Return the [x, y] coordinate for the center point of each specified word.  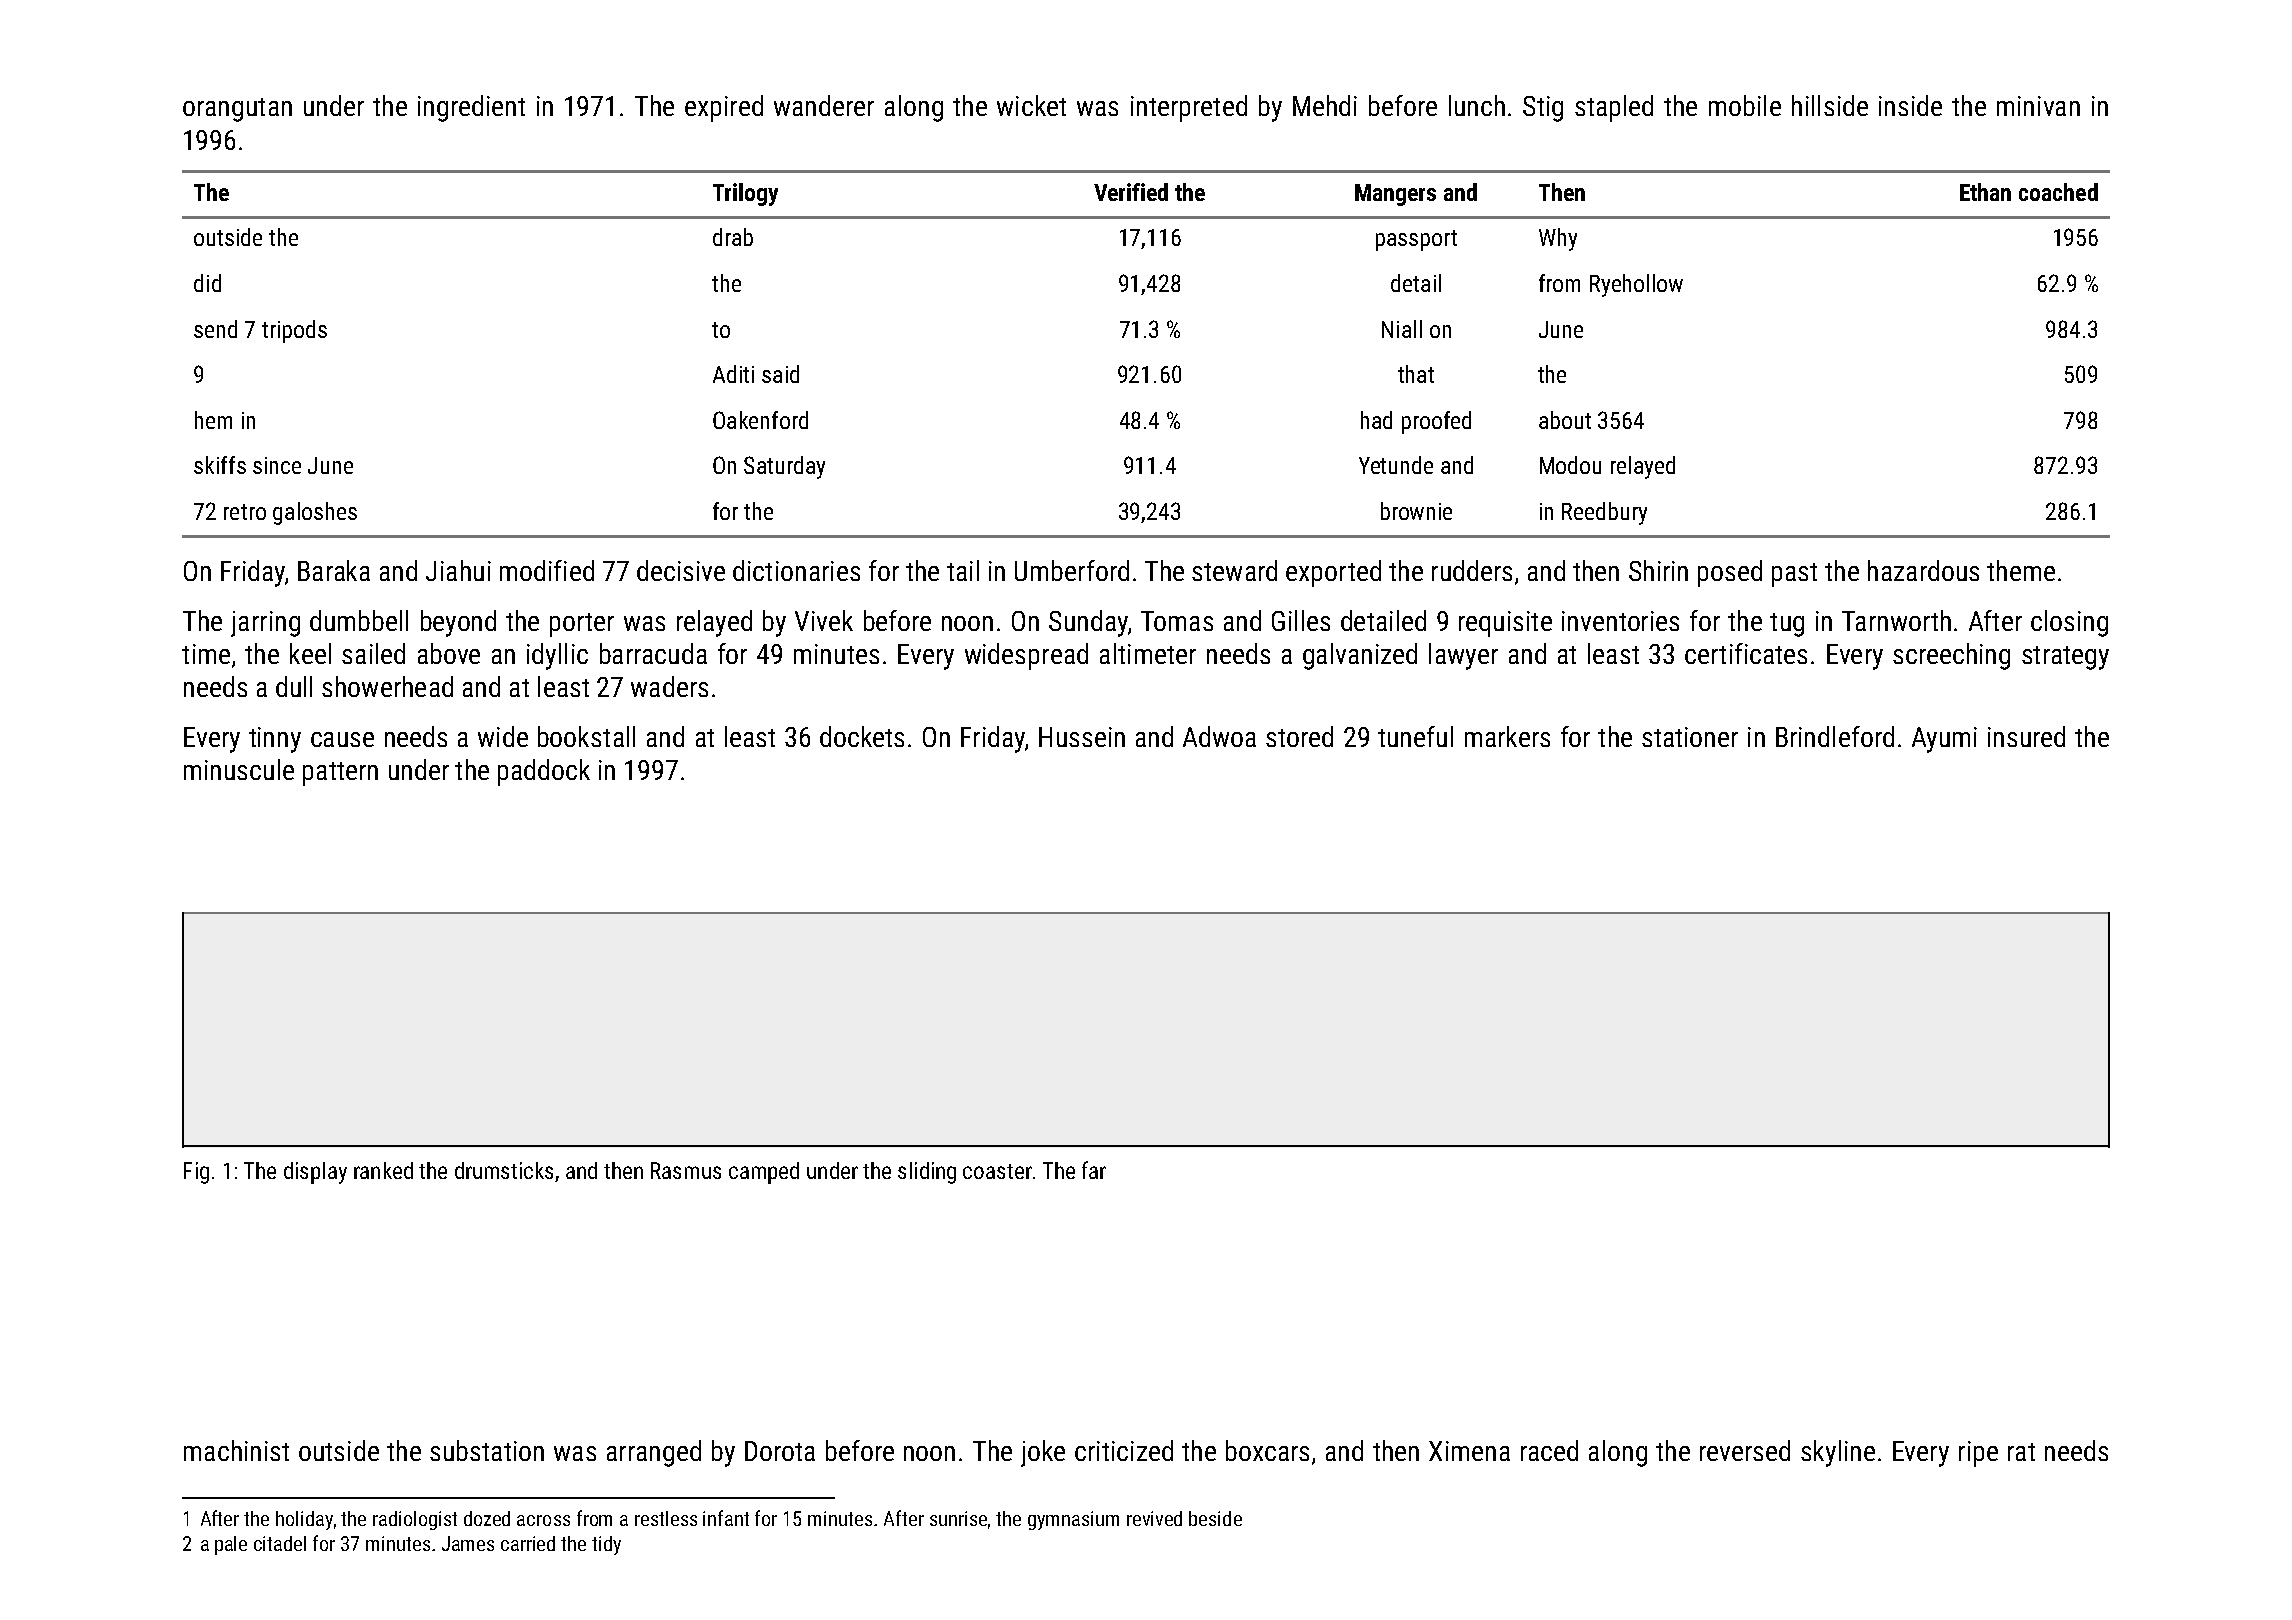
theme [2021, 570]
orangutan [237, 110]
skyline [1838, 1453]
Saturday [784, 467]
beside [1215, 1518]
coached [2058, 192]
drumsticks [504, 1170]
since [277, 465]
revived [1154, 1518]
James [468, 1543]
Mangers [1395, 195]
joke [1043, 1453]
